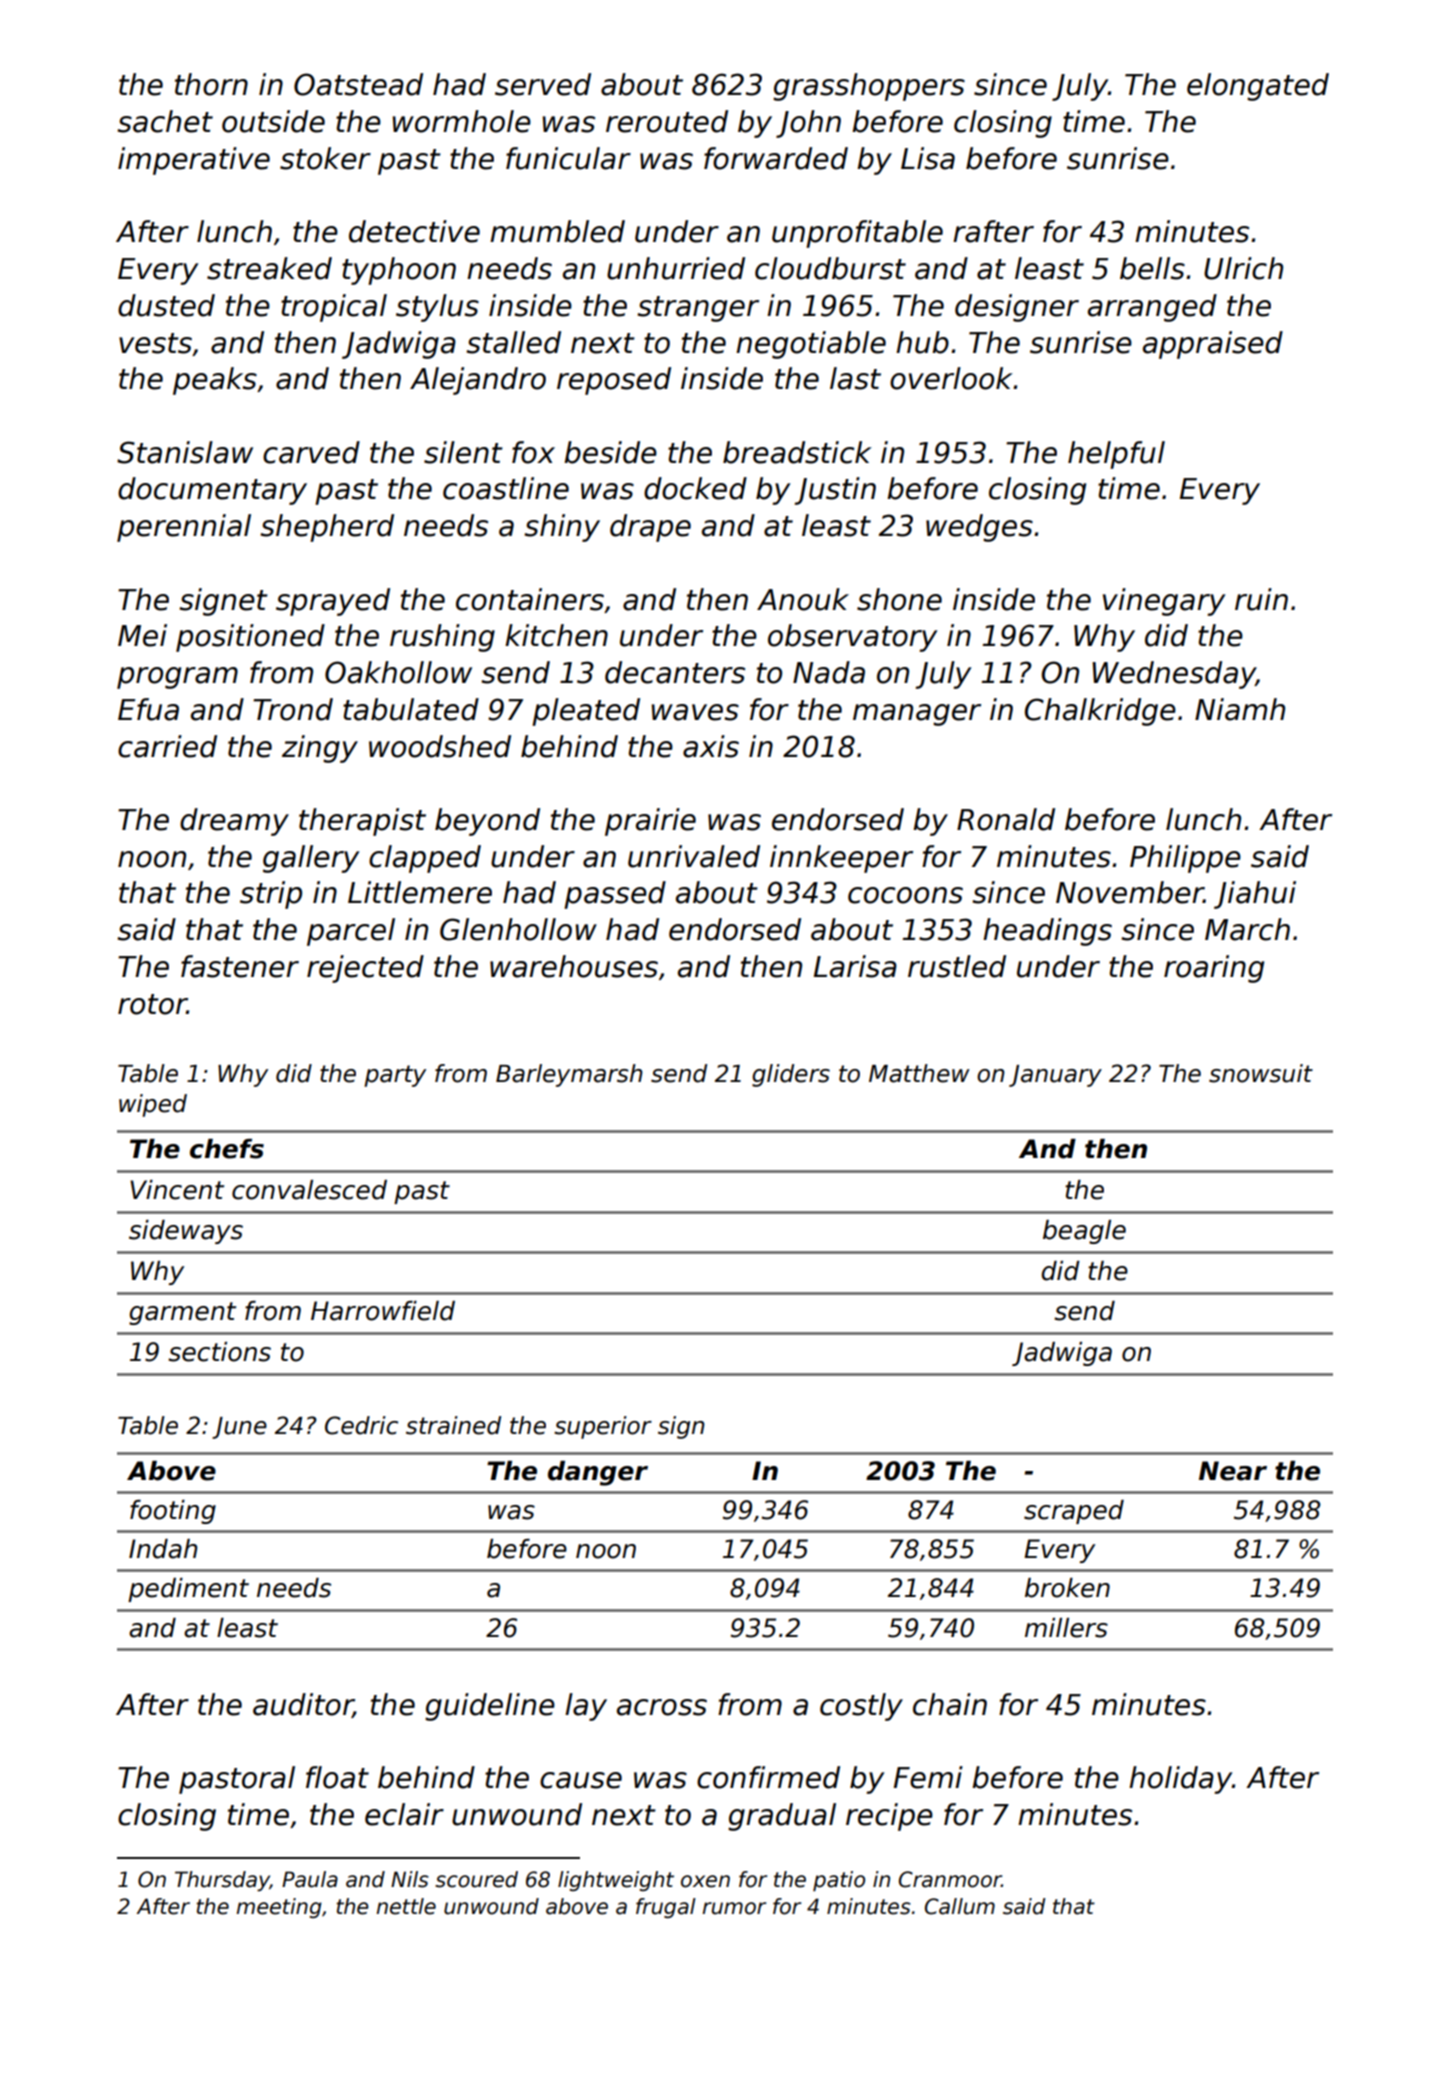 Image resolution: width=1450 pixels, height=2100 pixels. What do you see at coordinates (734, 1908) in the page?
I see `rumor` at bounding box center [734, 1908].
